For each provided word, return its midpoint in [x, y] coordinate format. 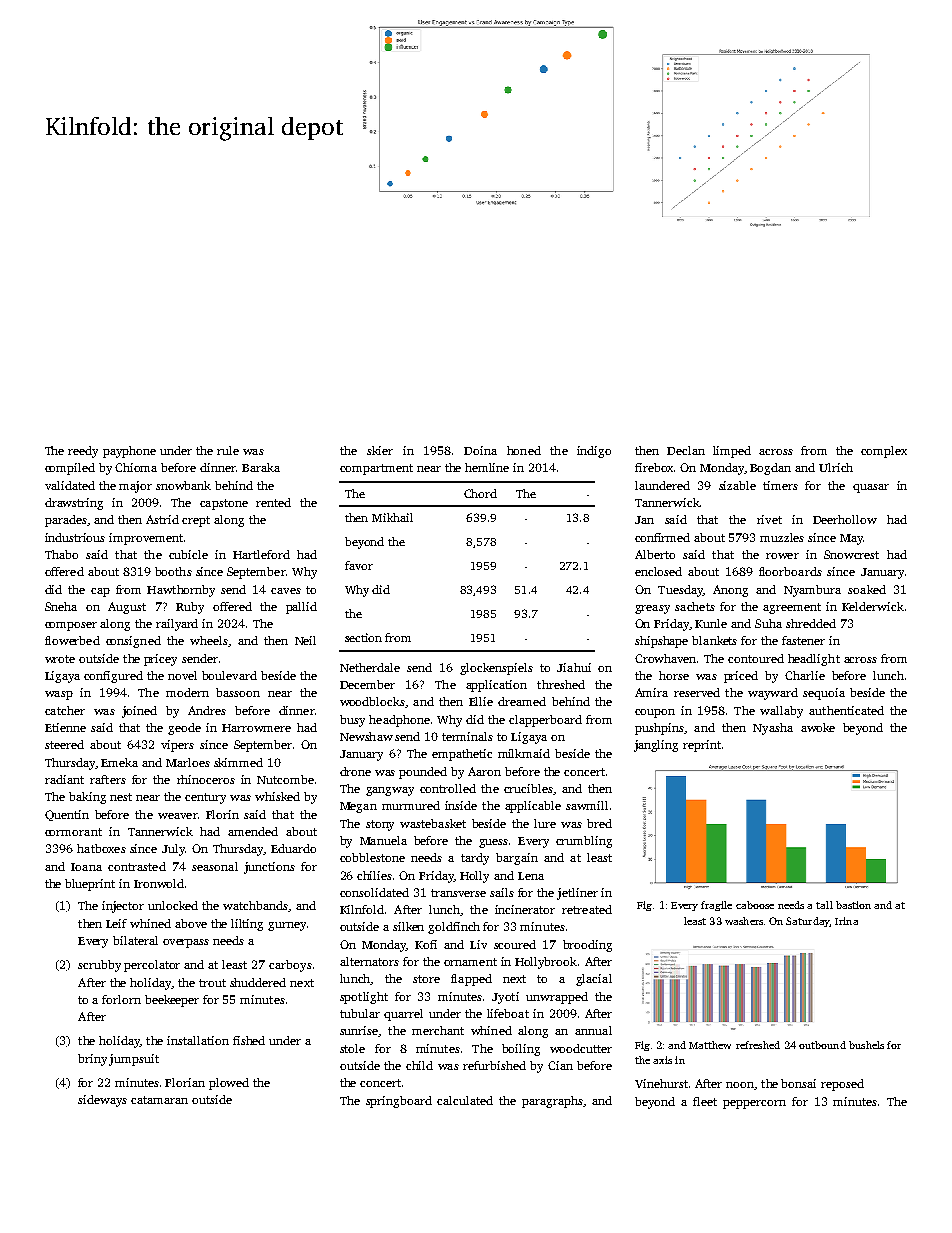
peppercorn [754, 1104]
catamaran [159, 1100]
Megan [358, 807]
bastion [853, 905]
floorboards [790, 571]
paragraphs [552, 1102]
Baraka [261, 467]
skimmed [238, 762]
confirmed [662, 537]
